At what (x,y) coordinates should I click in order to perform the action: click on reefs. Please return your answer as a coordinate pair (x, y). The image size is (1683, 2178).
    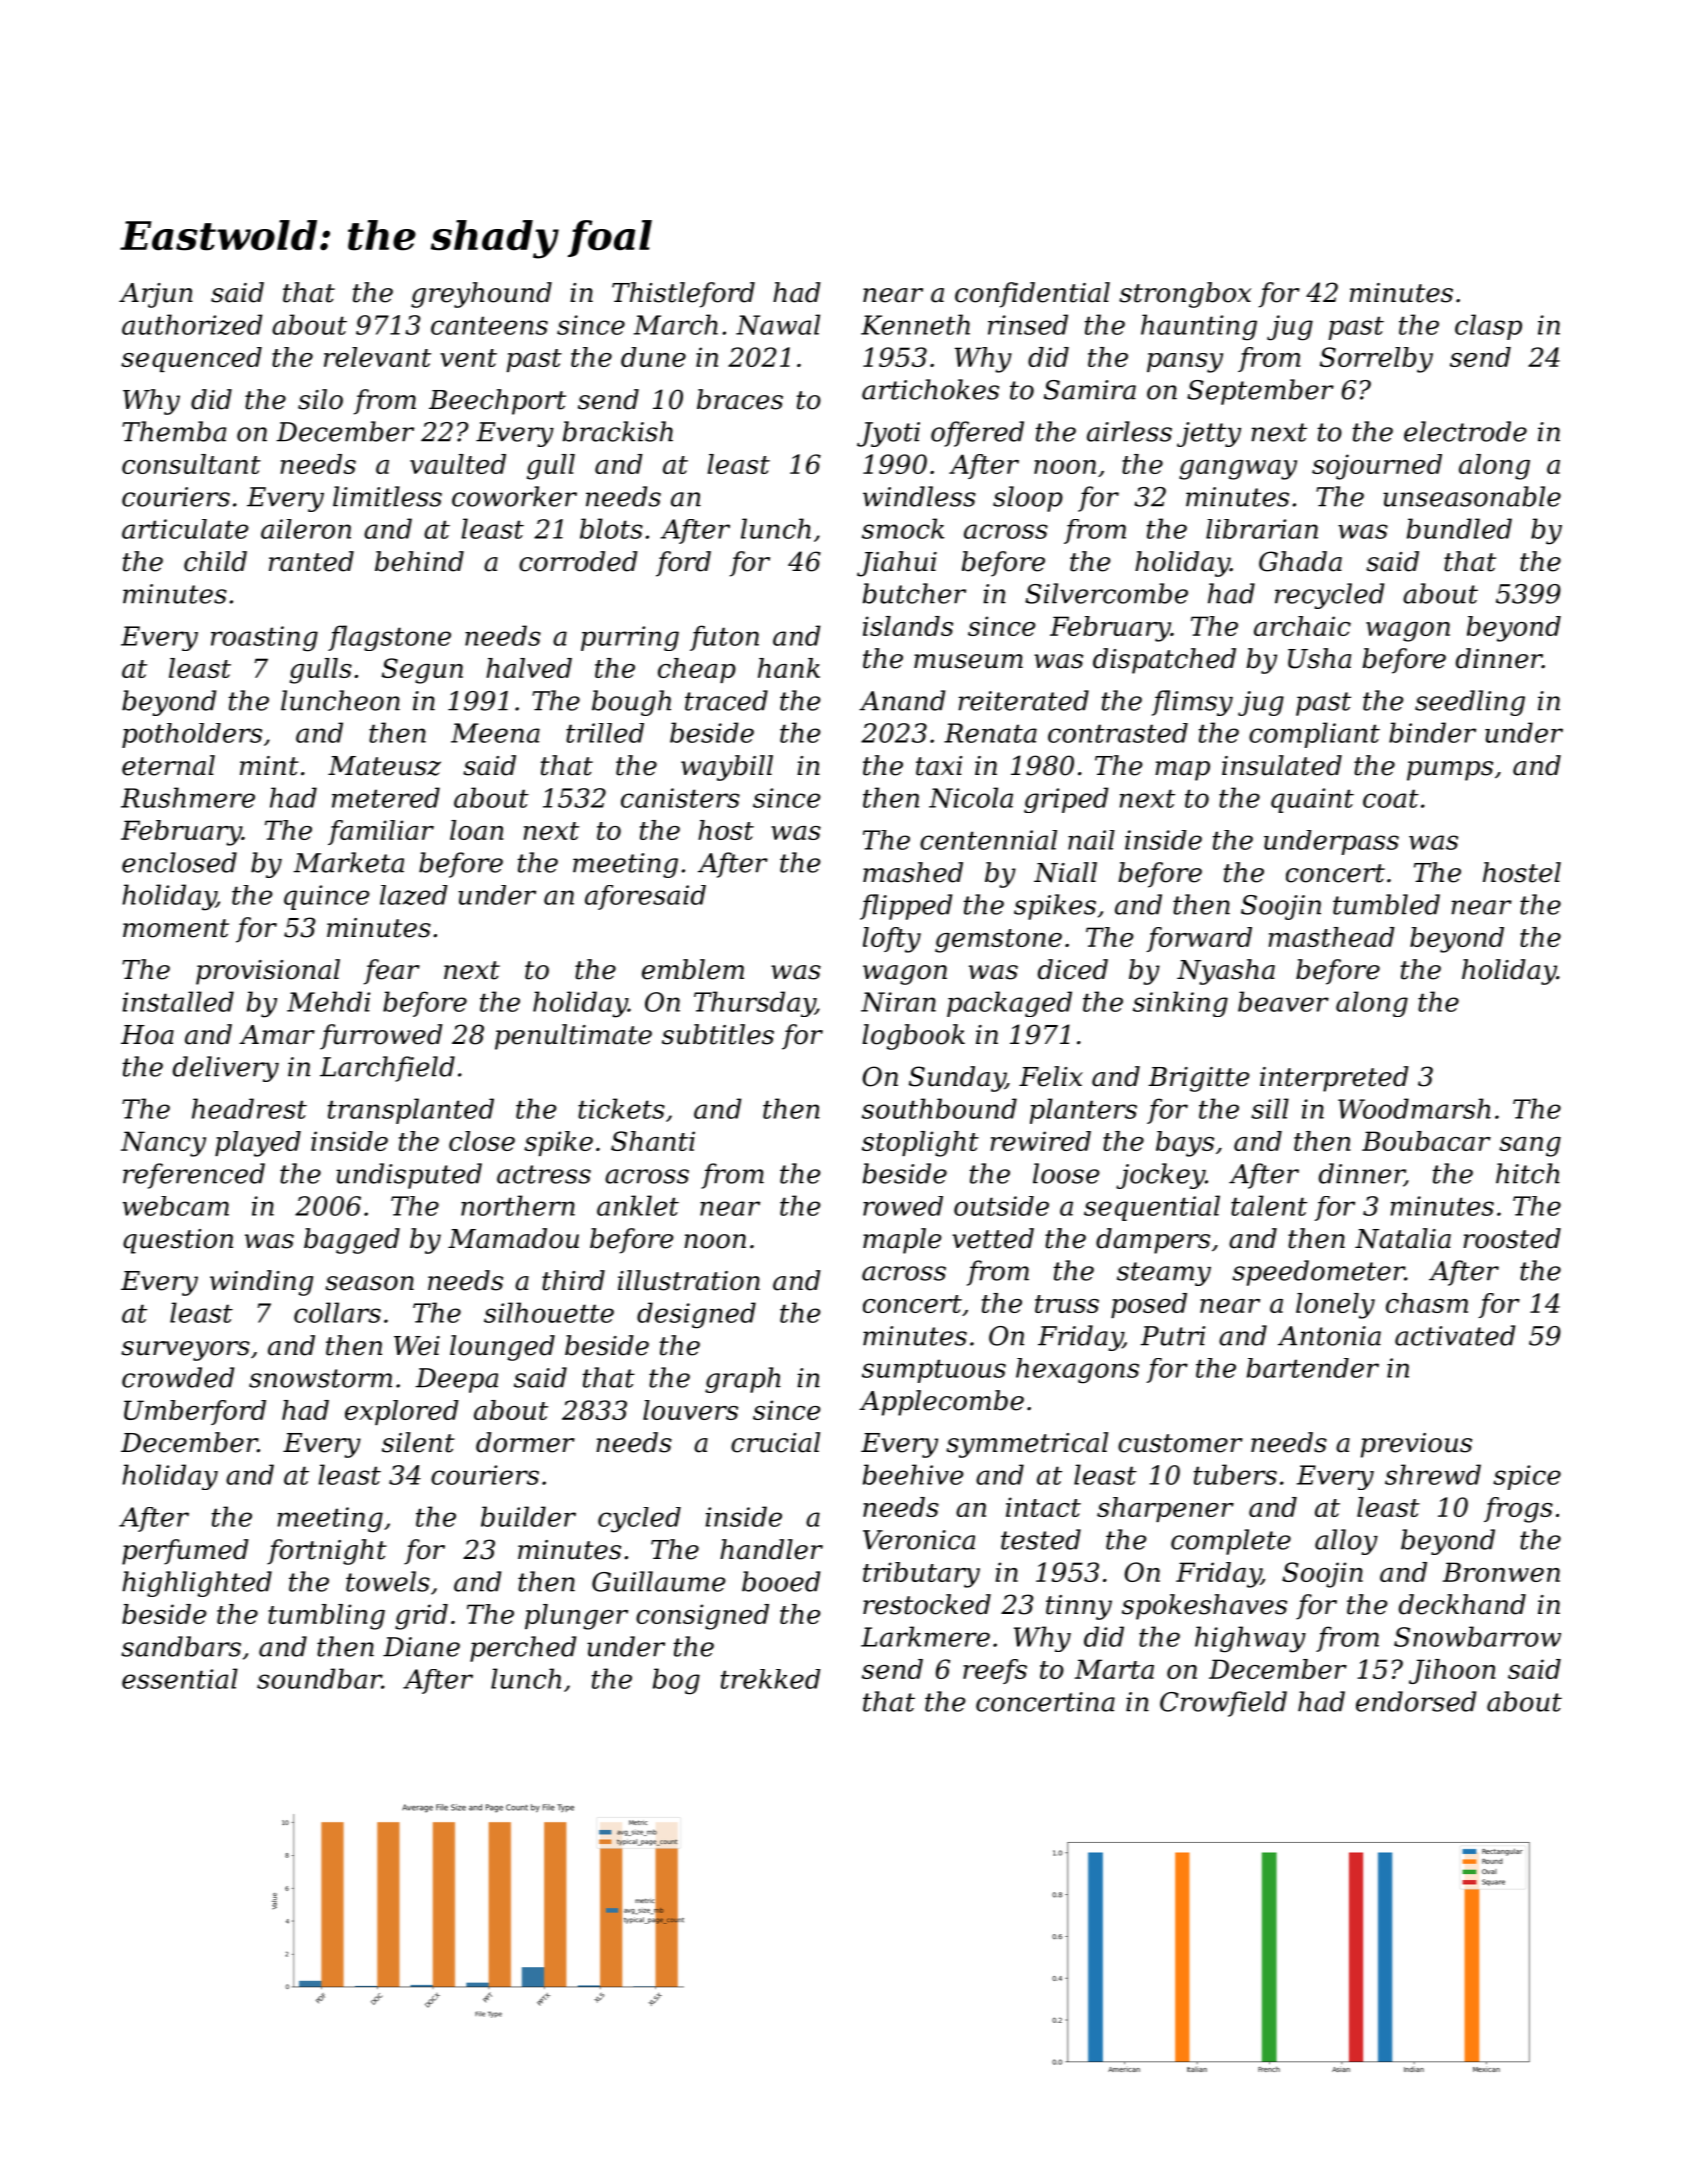
    Looking at the image, I should click on (995, 1671).
